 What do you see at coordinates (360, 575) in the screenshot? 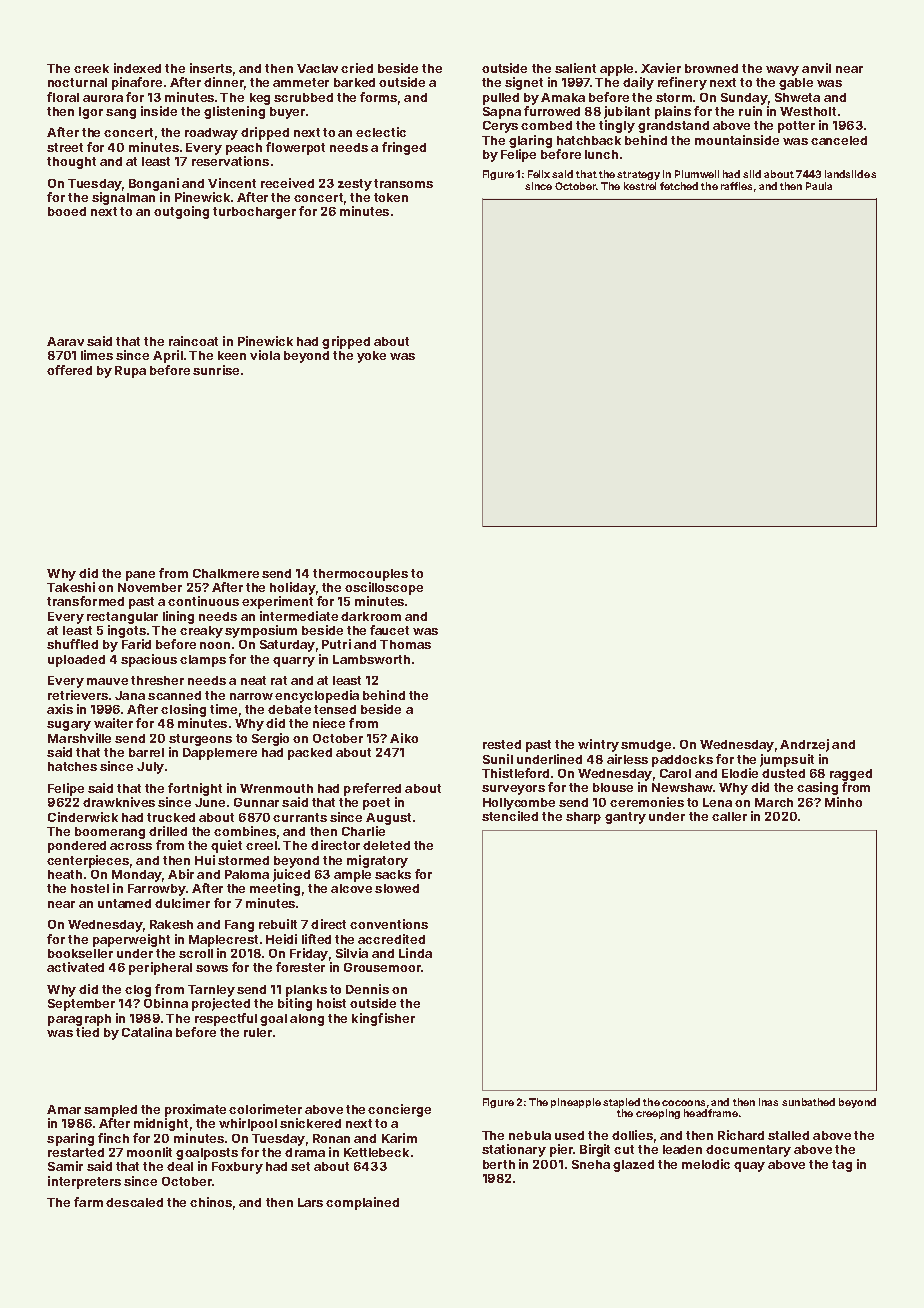
I see `thermocouples` at bounding box center [360, 575].
